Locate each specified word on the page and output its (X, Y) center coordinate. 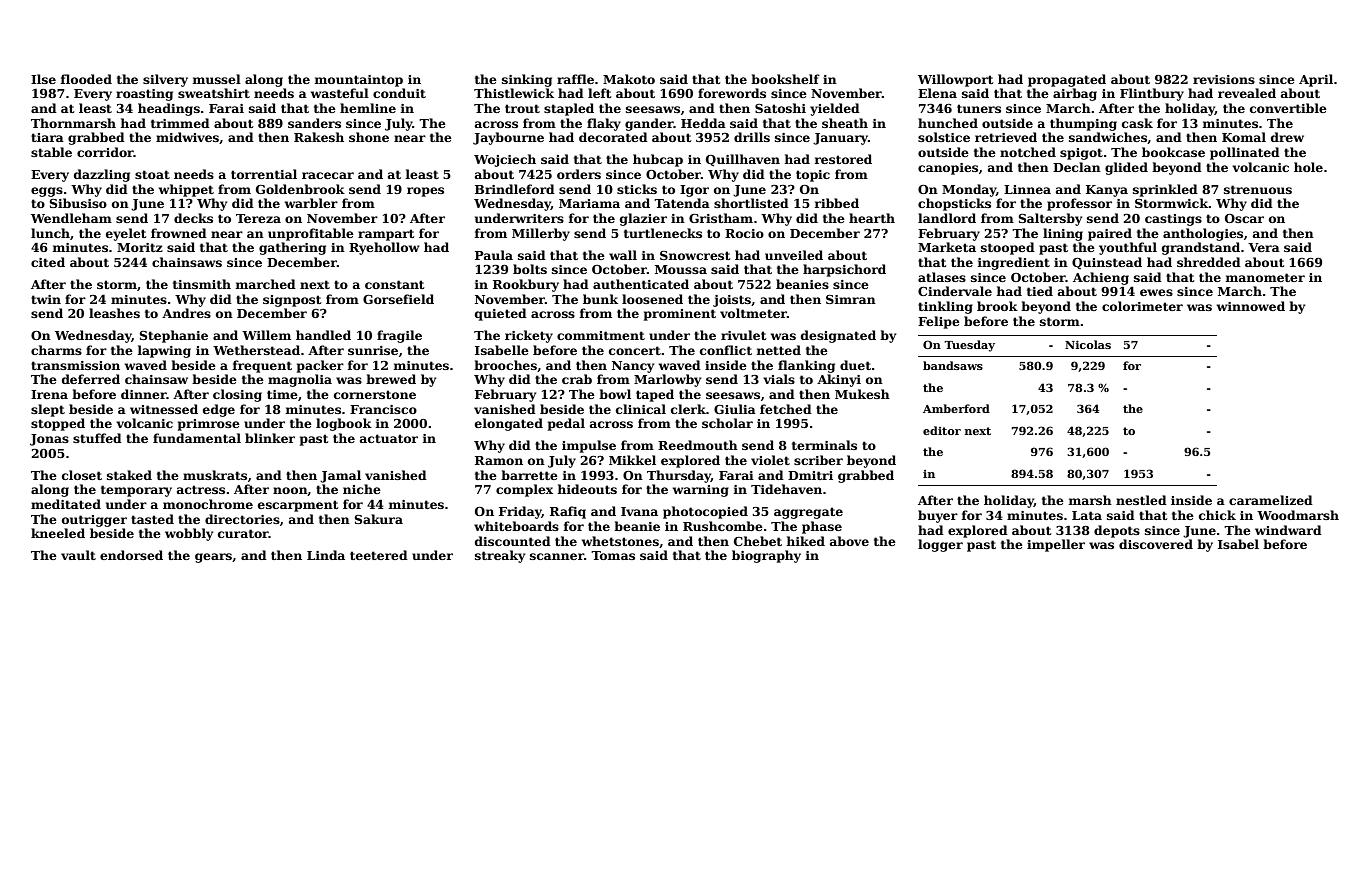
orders (579, 174)
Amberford (956, 408)
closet (82, 475)
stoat (152, 174)
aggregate (808, 513)
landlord (947, 218)
